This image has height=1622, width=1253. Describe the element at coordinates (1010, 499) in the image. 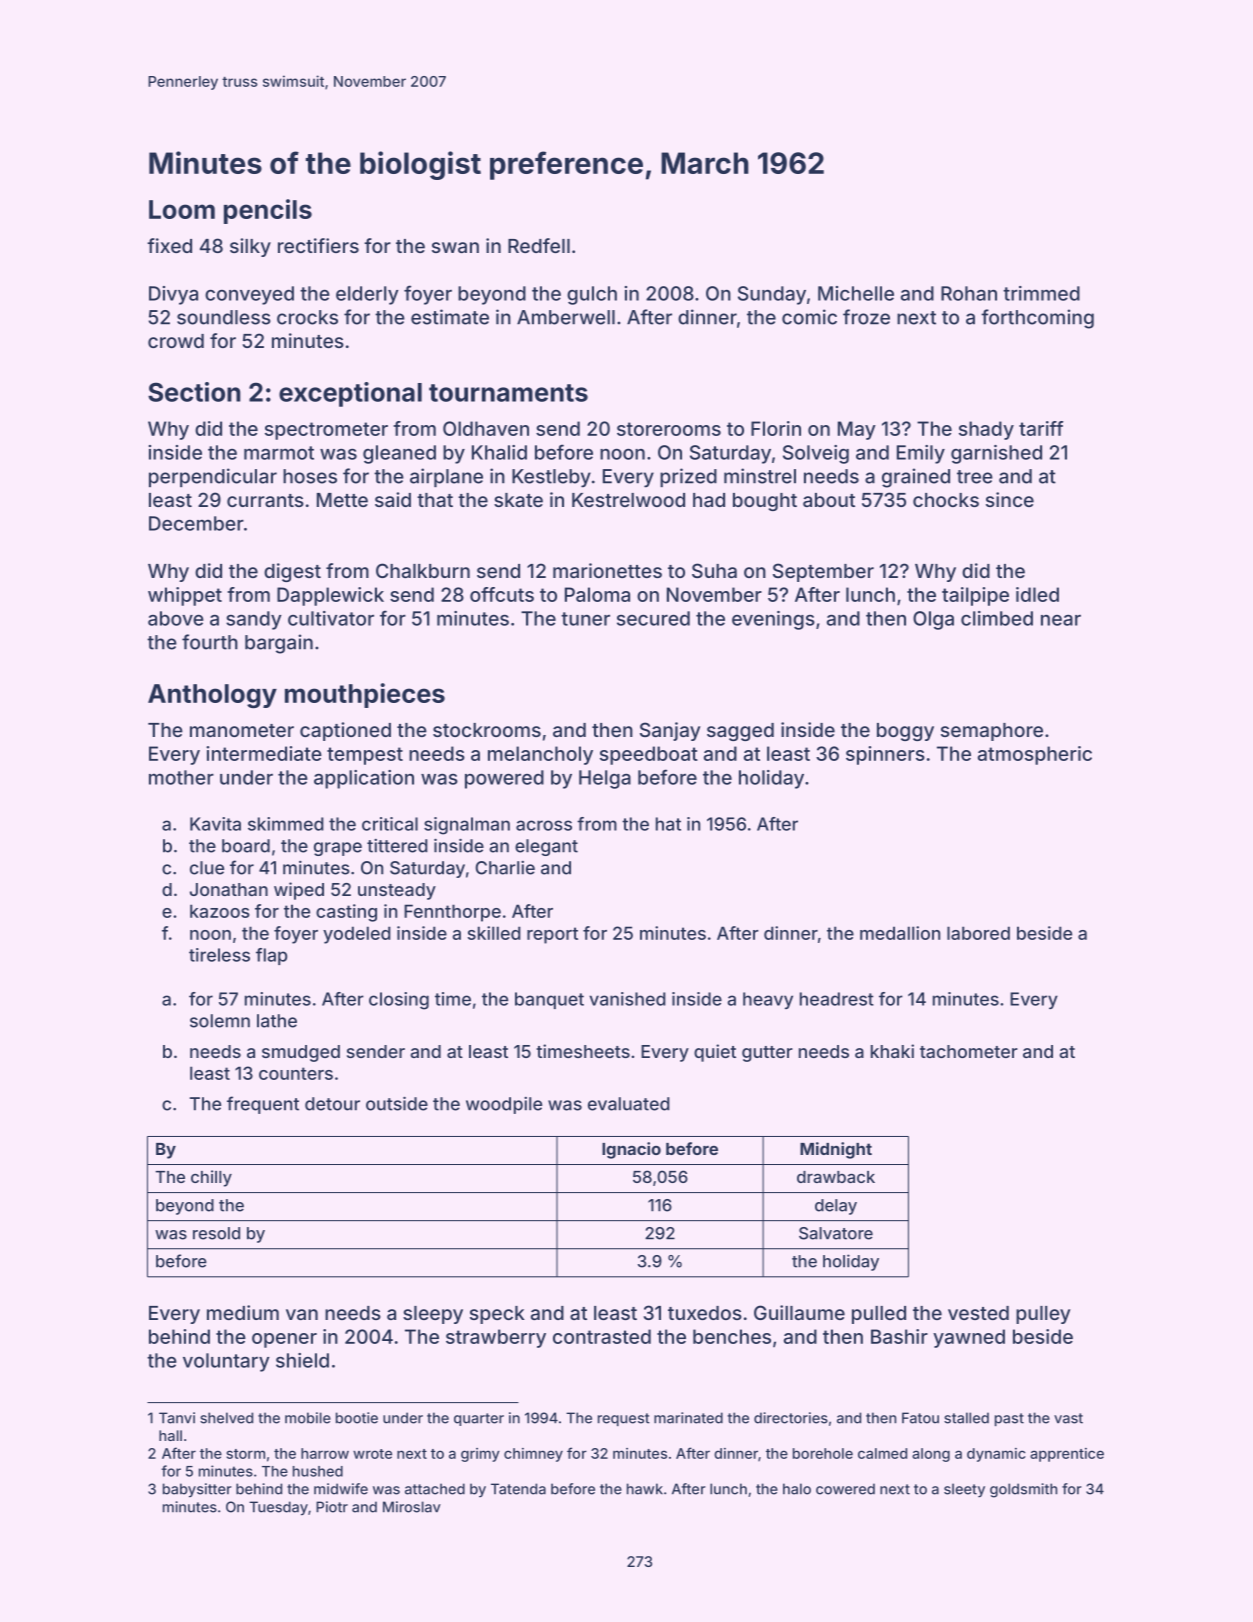

I see `since` at that location.
